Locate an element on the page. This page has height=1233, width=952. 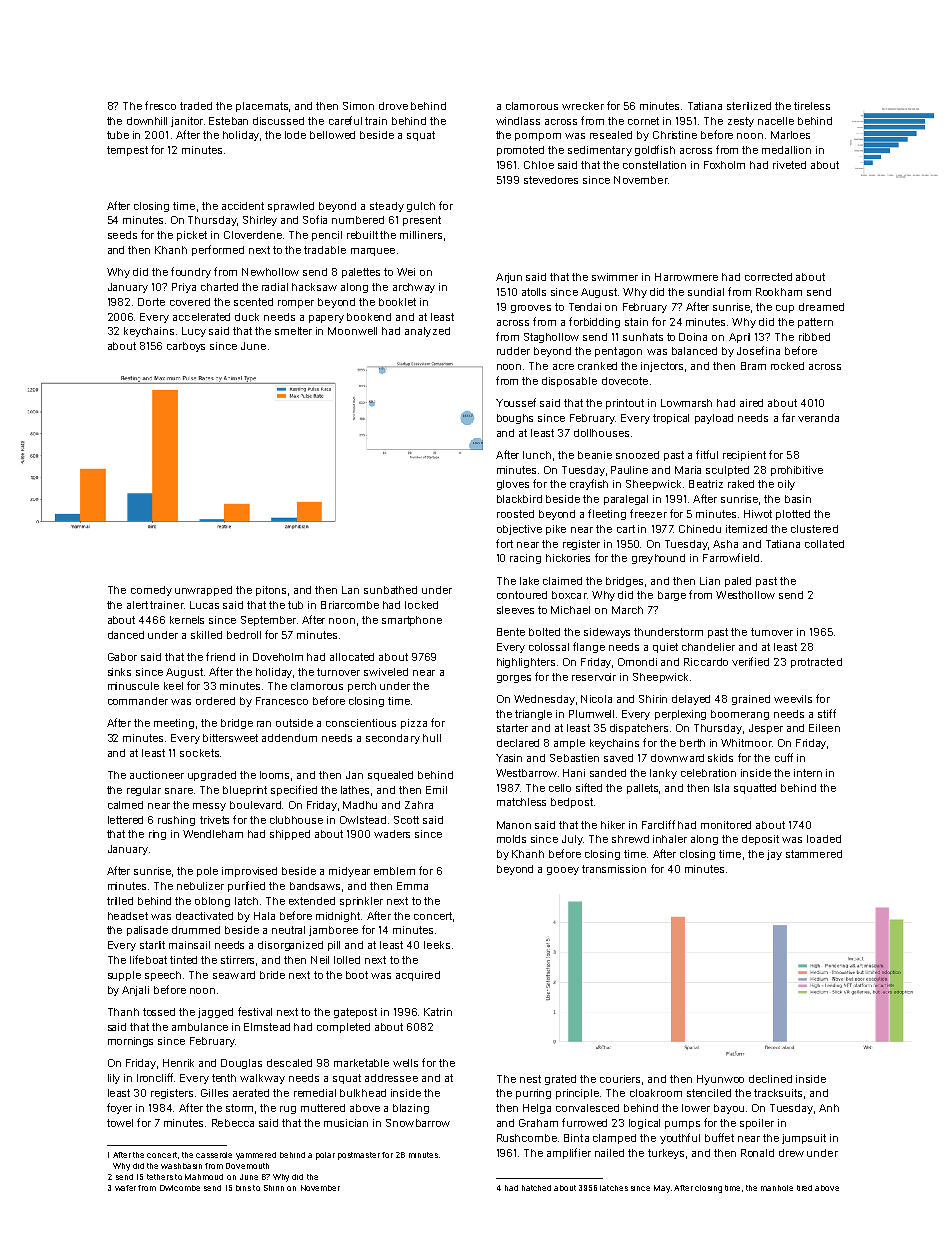
Youssef is located at coordinates (516, 402).
